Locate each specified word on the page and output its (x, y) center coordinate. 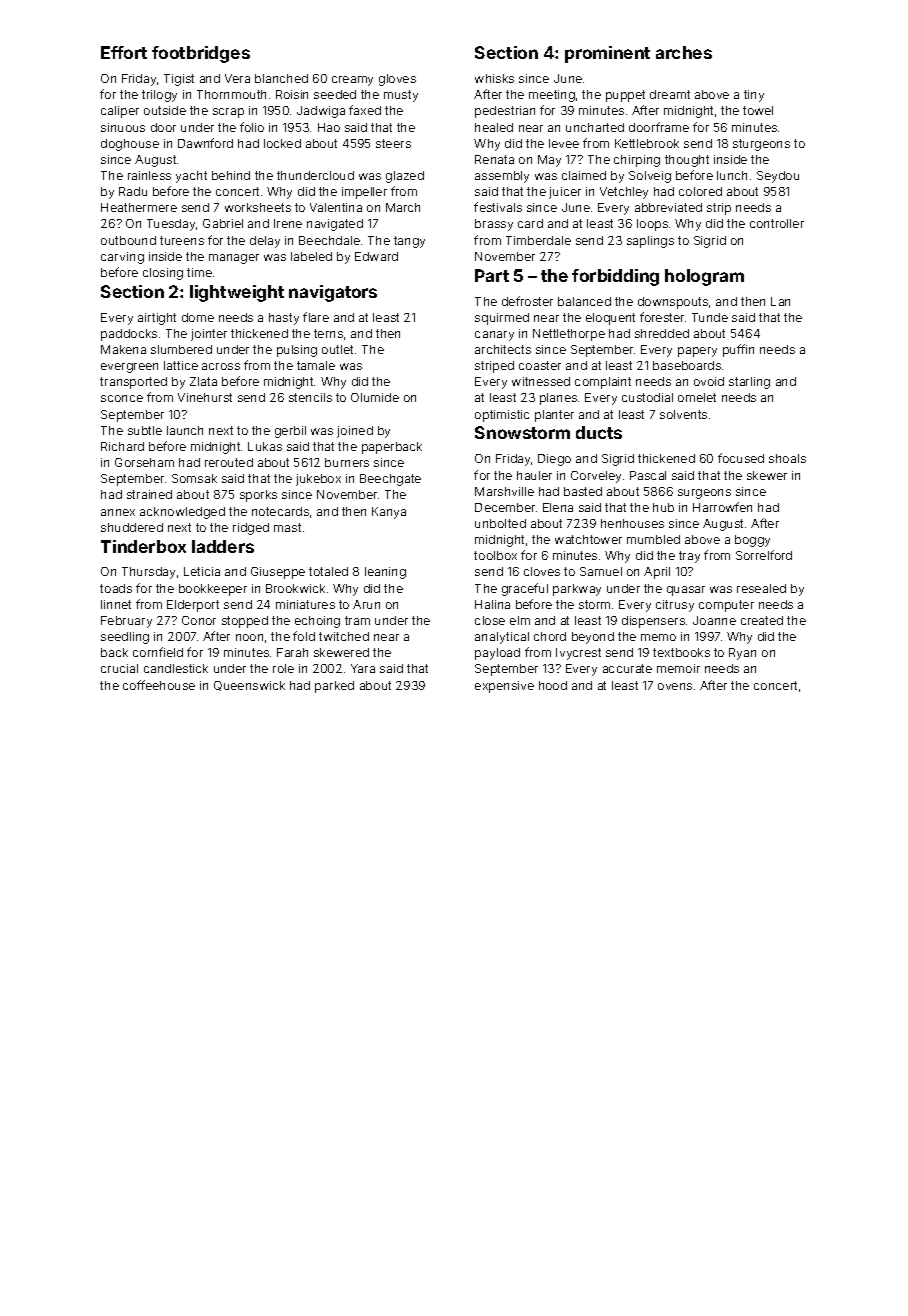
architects (503, 349)
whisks (494, 78)
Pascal (648, 475)
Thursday (148, 573)
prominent (607, 54)
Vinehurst (205, 397)
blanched (281, 78)
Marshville (504, 491)
